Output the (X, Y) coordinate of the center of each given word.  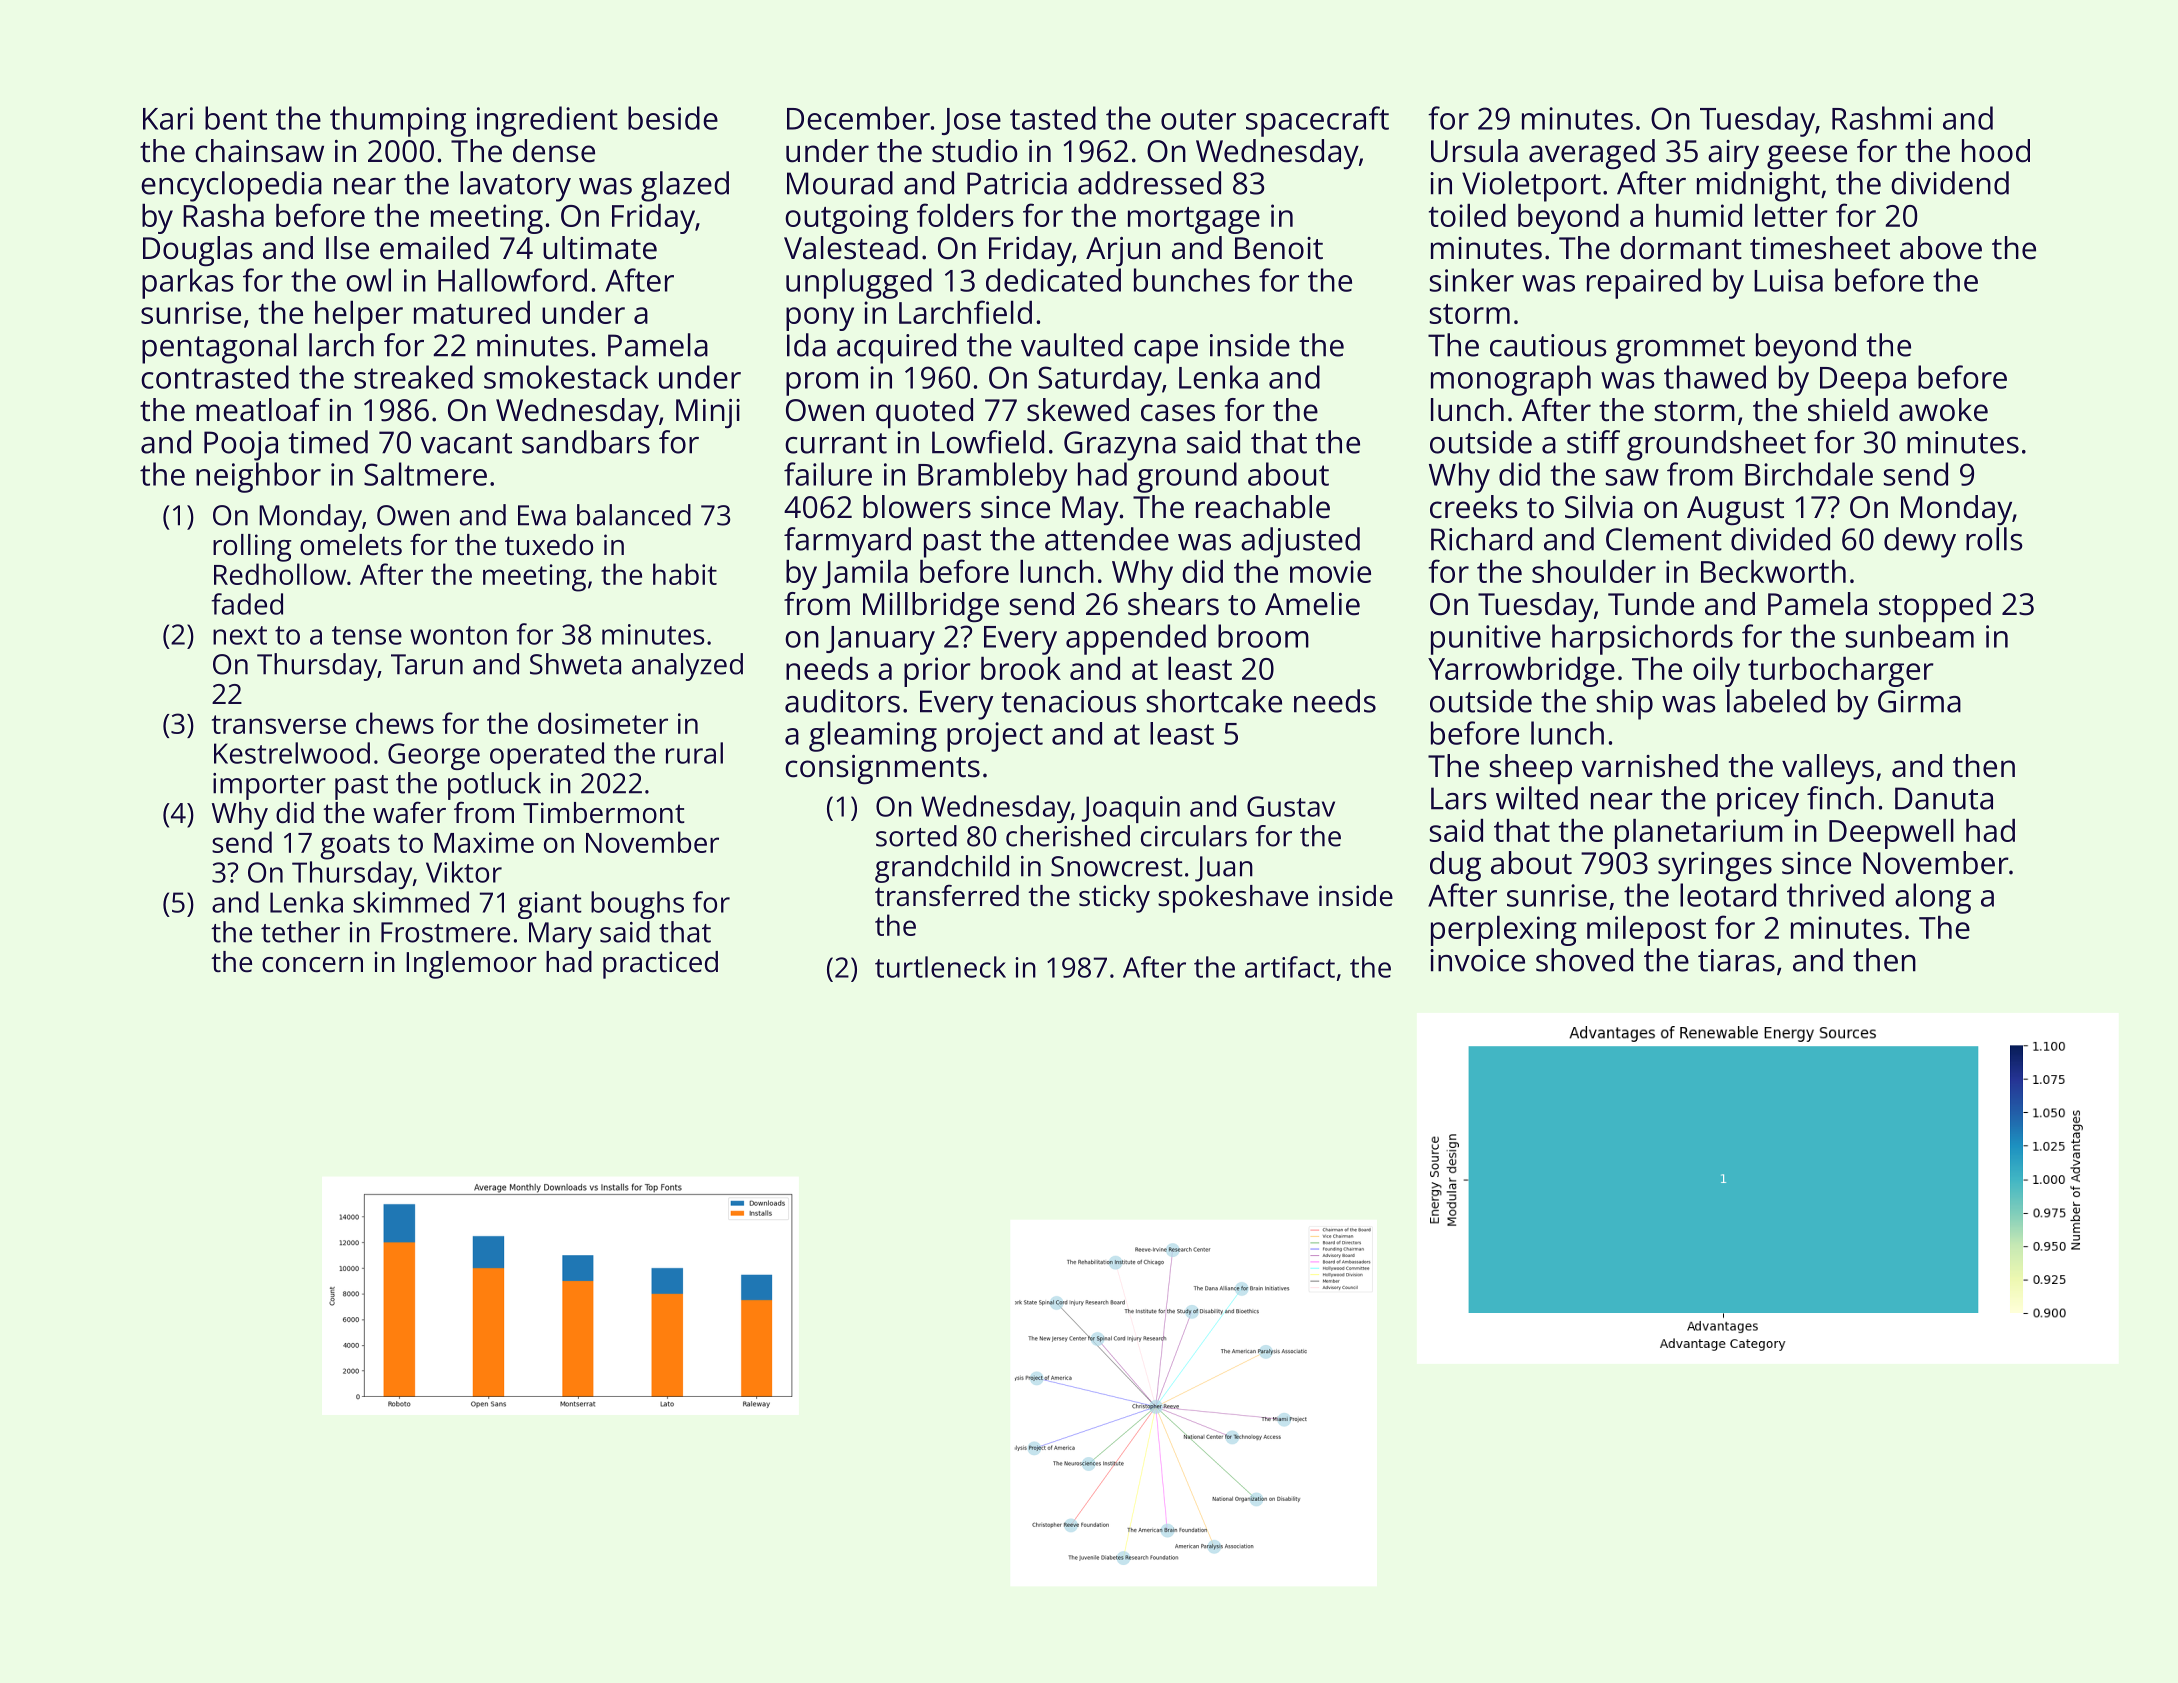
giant (550, 905)
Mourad (840, 183)
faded (247, 604)
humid (1699, 215)
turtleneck (940, 967)
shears (1173, 604)
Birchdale (1809, 474)
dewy (1920, 542)
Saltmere (425, 474)
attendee (1107, 539)
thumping (398, 121)
